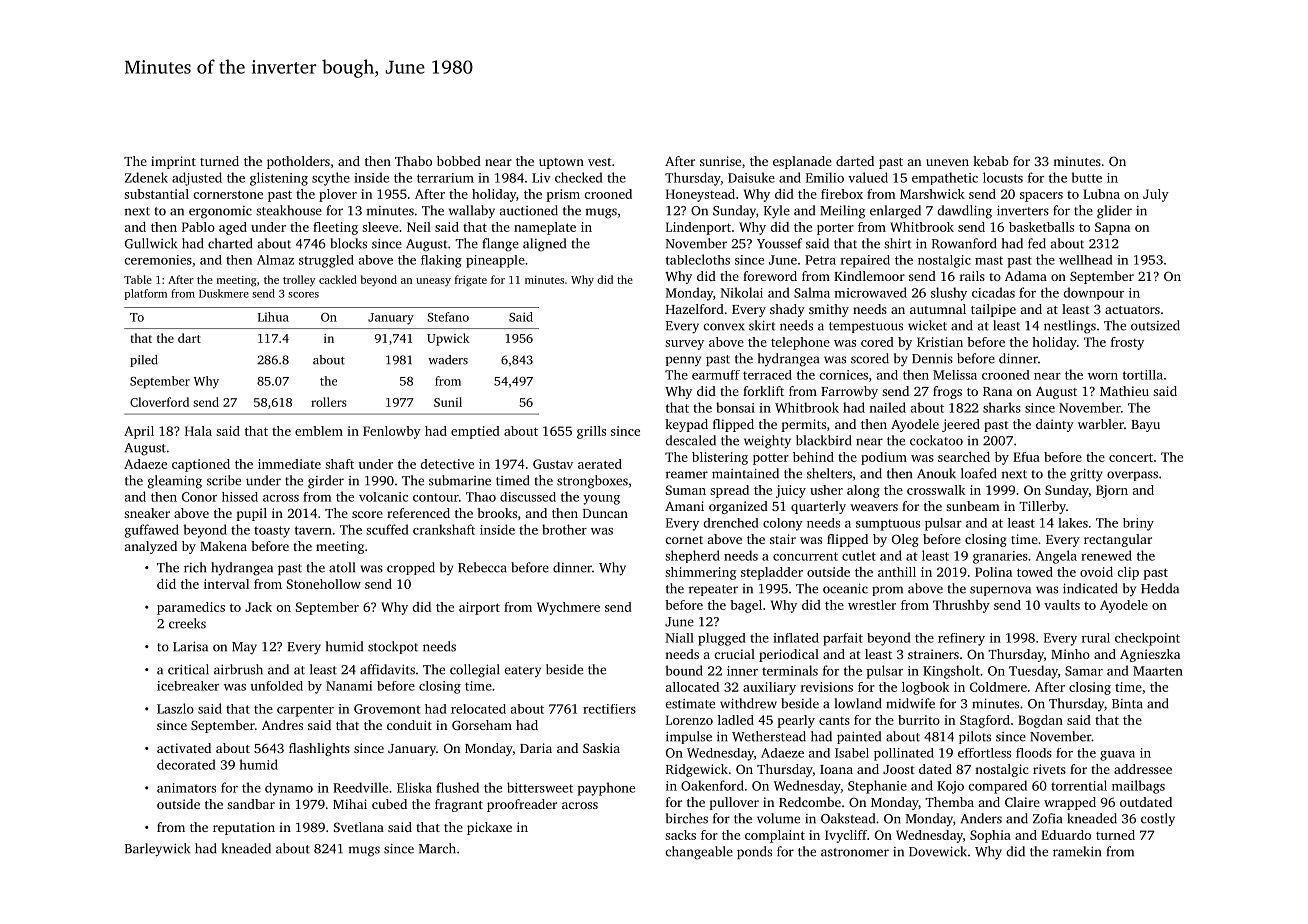 The height and width of the screenshot is (924, 1308). Describe the element at coordinates (724, 327) in the screenshot. I see `convex` at that location.
